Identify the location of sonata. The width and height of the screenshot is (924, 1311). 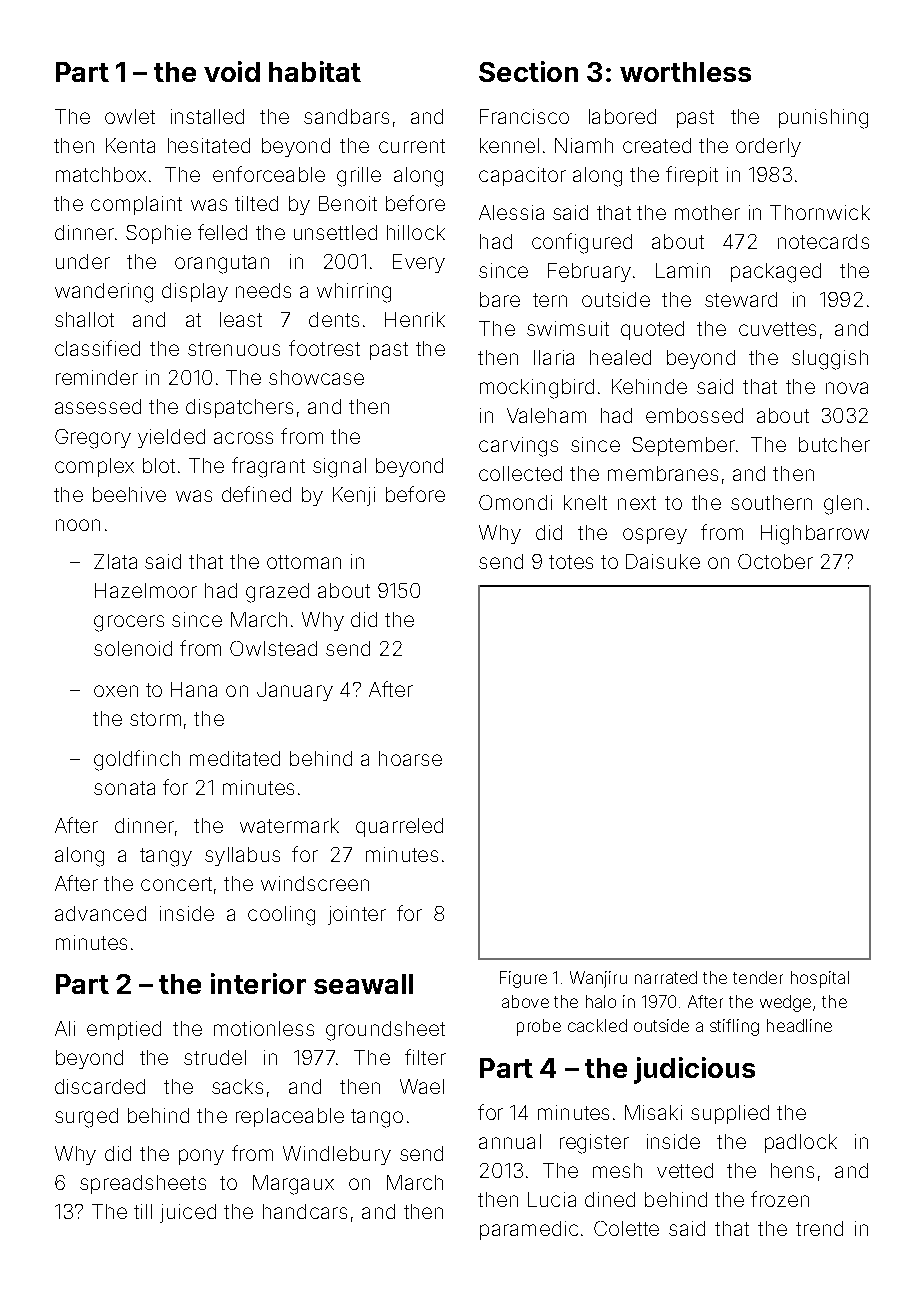
(124, 788).
